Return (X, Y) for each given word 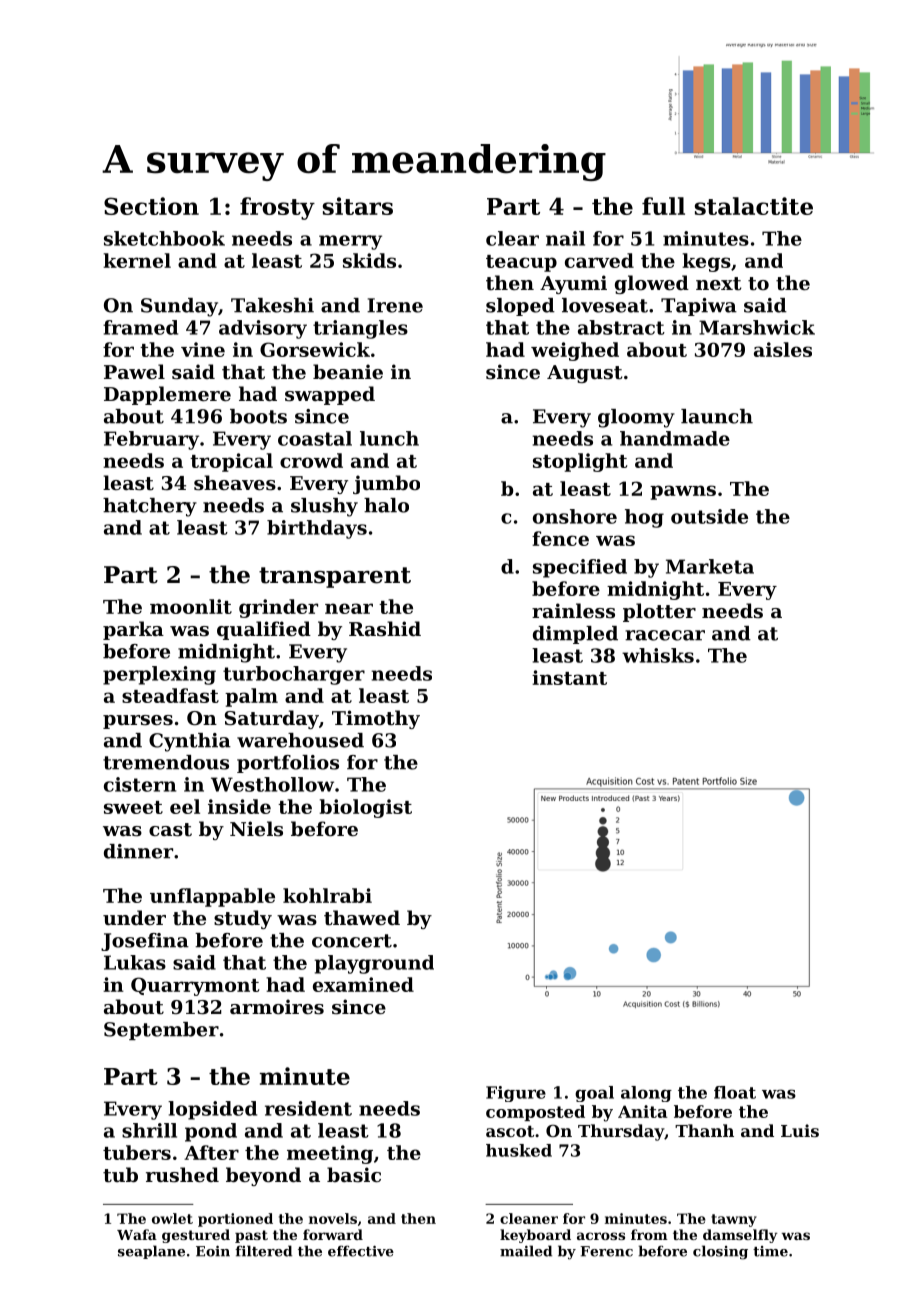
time (770, 1251)
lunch (389, 438)
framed (140, 327)
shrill (149, 1130)
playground (374, 964)
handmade (675, 438)
